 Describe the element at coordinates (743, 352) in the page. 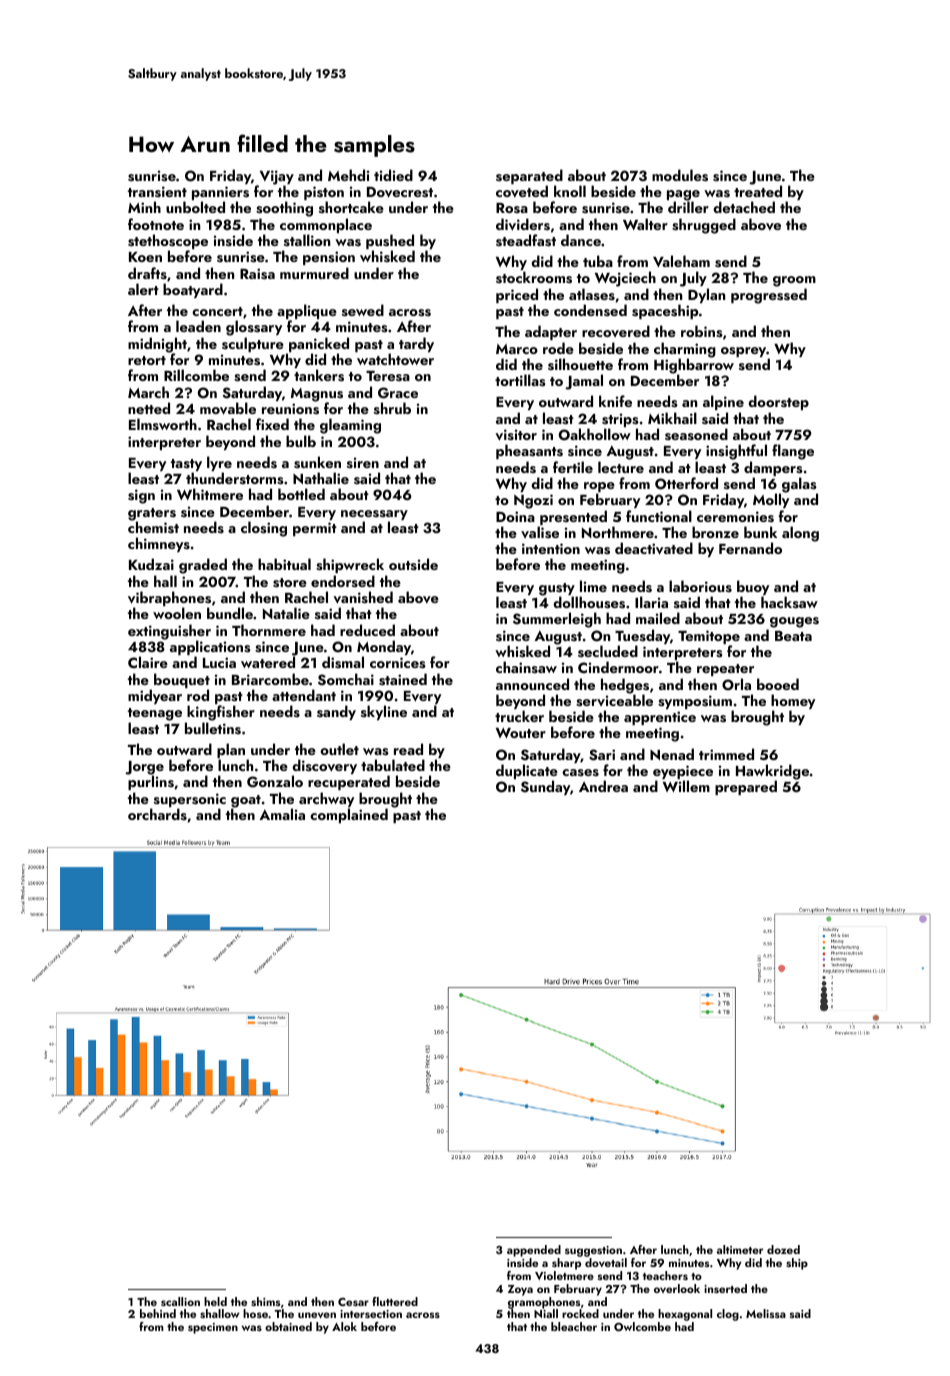

I see `osprey` at that location.
